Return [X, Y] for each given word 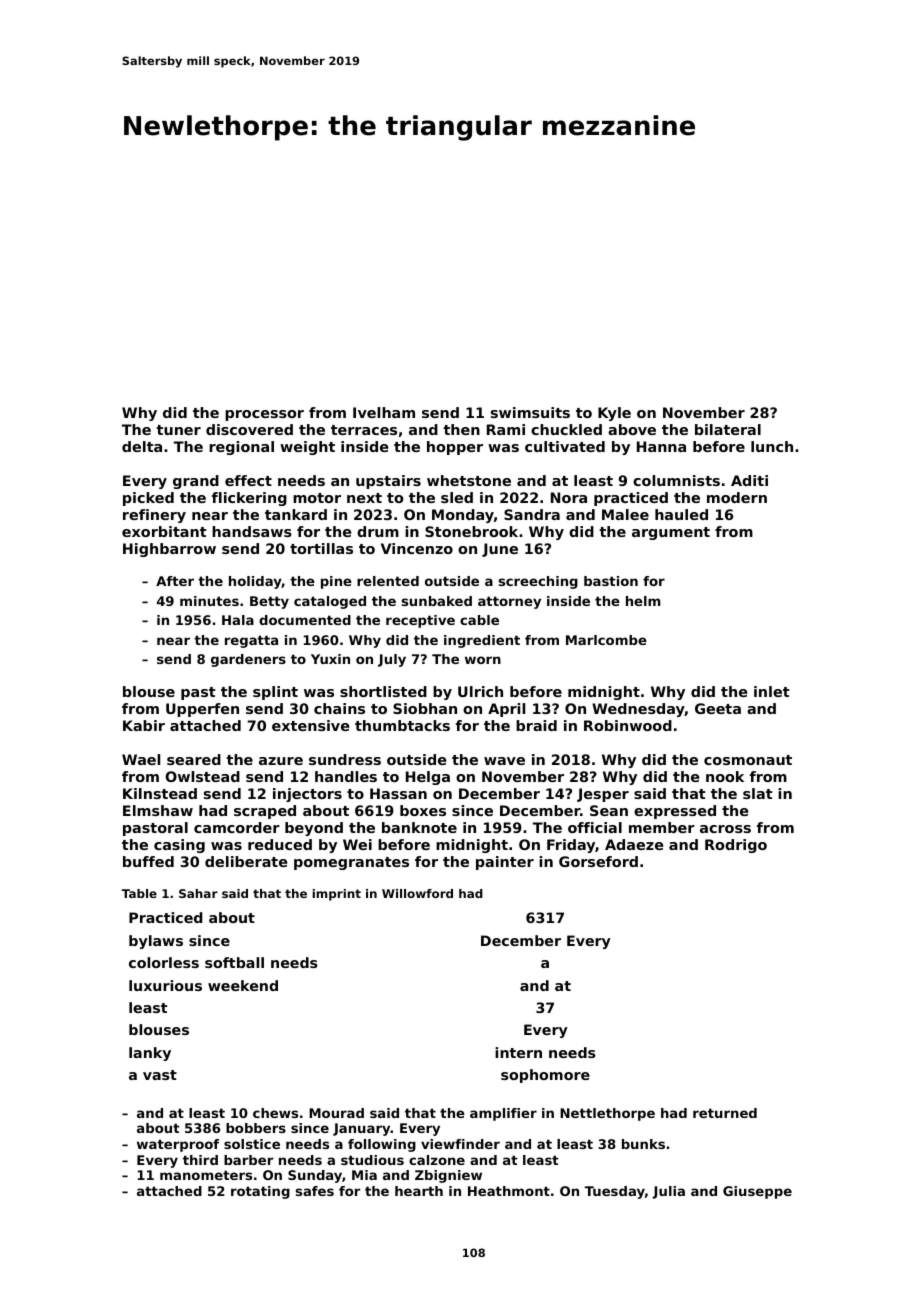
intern [518, 1052]
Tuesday [615, 1192]
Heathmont [509, 1191]
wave [504, 761]
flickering [249, 499]
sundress [345, 759]
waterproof [178, 1145]
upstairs [388, 482]
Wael [141, 759]
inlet [772, 691]
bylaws [156, 942]
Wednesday [638, 710]
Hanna [661, 446]
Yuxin [330, 659]
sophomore [545, 1076]
